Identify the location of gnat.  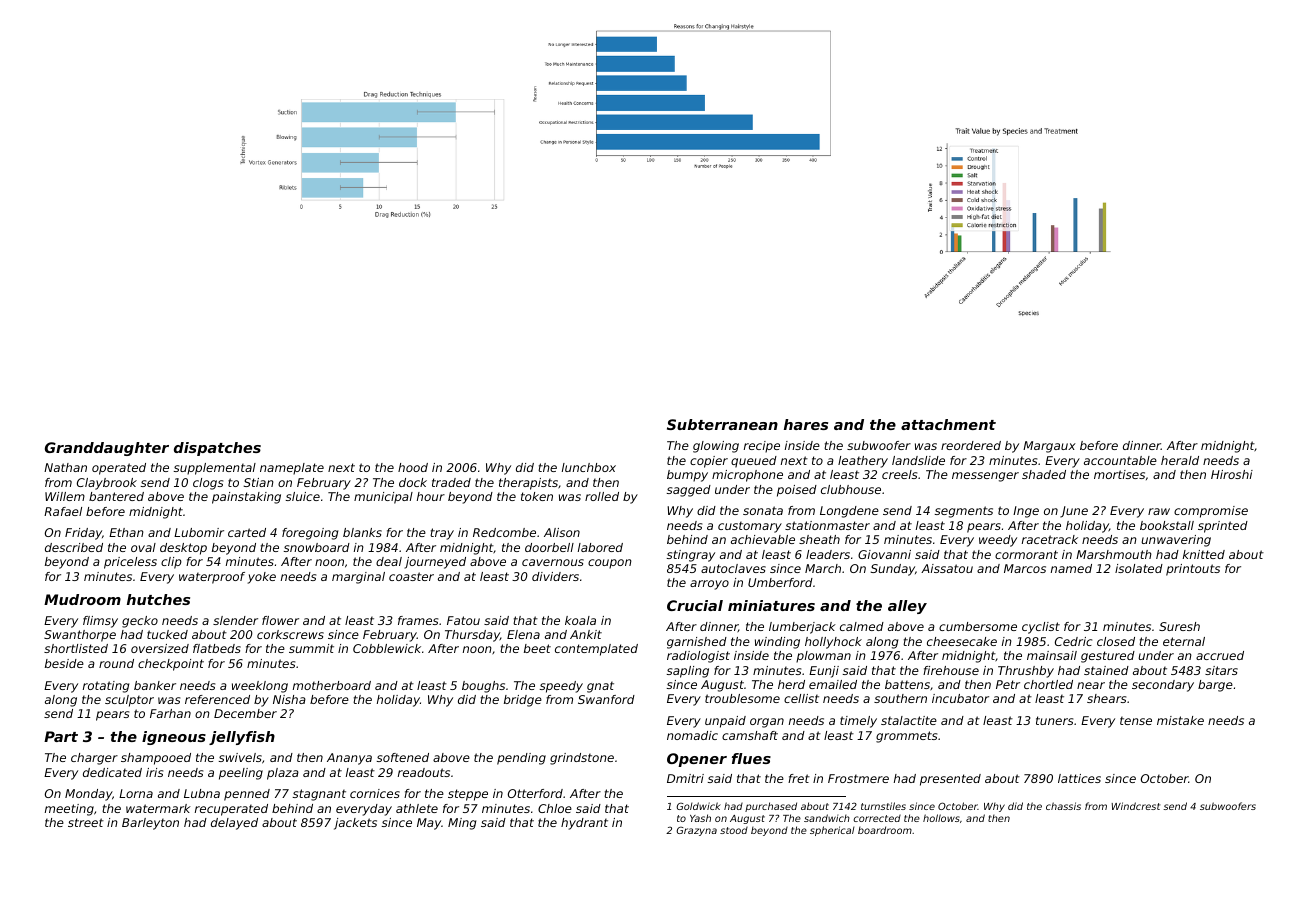
(600, 687).
